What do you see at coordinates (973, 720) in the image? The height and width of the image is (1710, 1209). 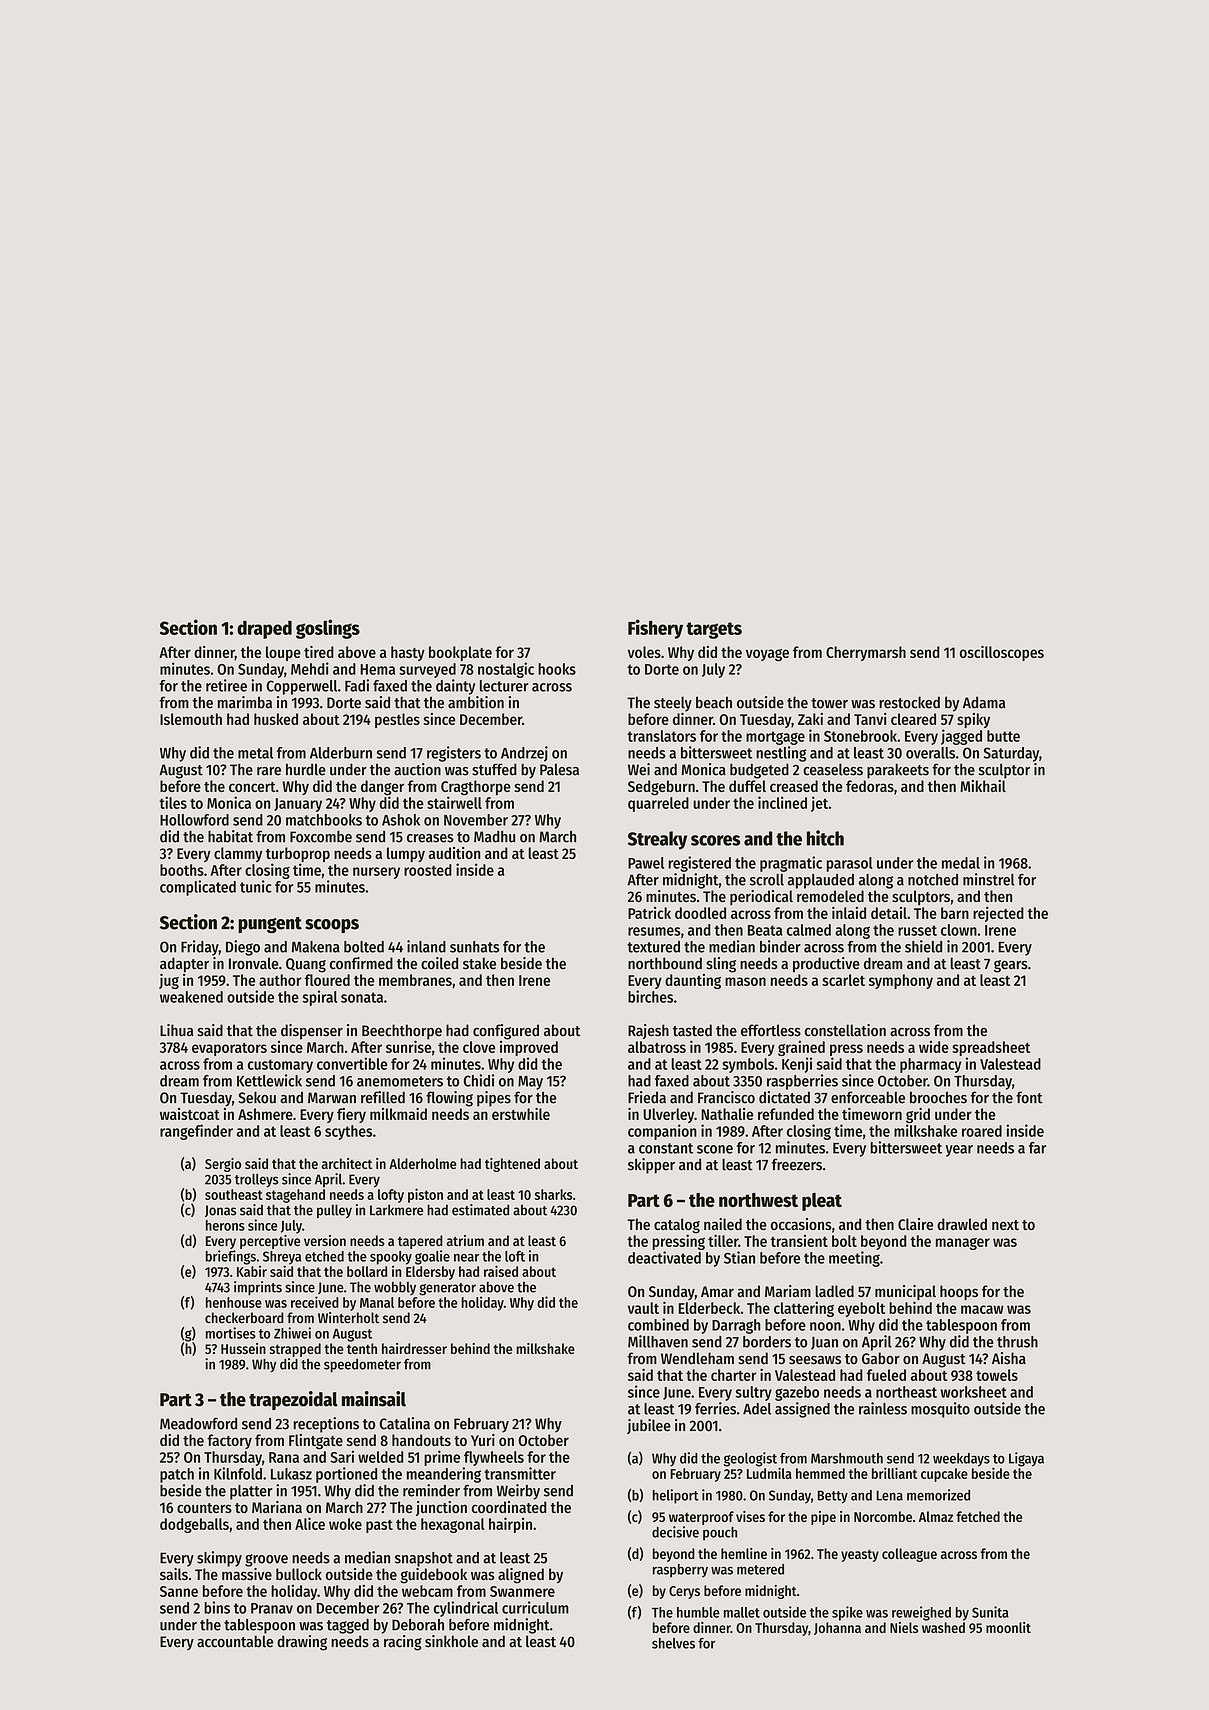 I see `spiky` at bounding box center [973, 720].
